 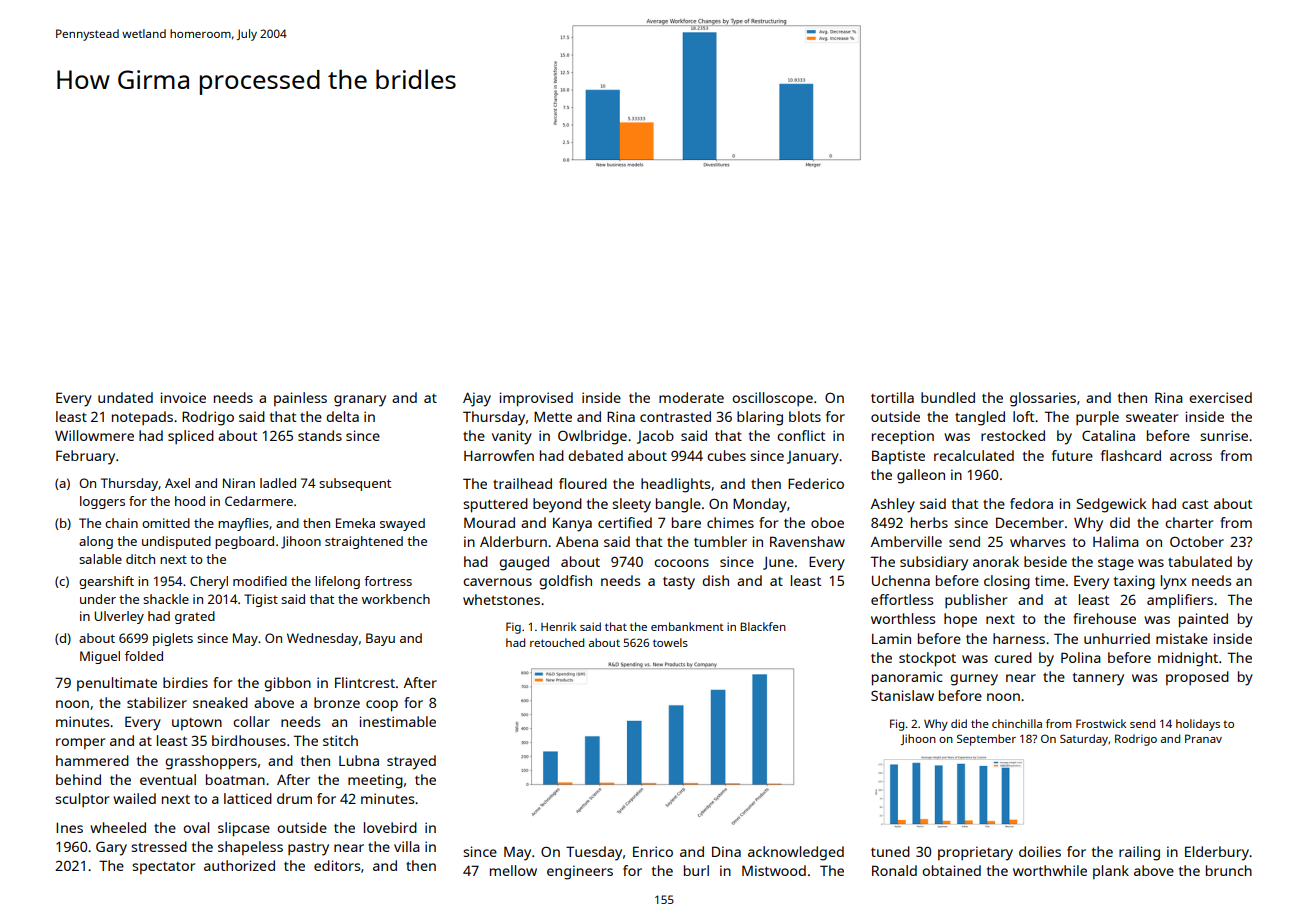 I want to click on tuned, so click(x=890, y=851).
